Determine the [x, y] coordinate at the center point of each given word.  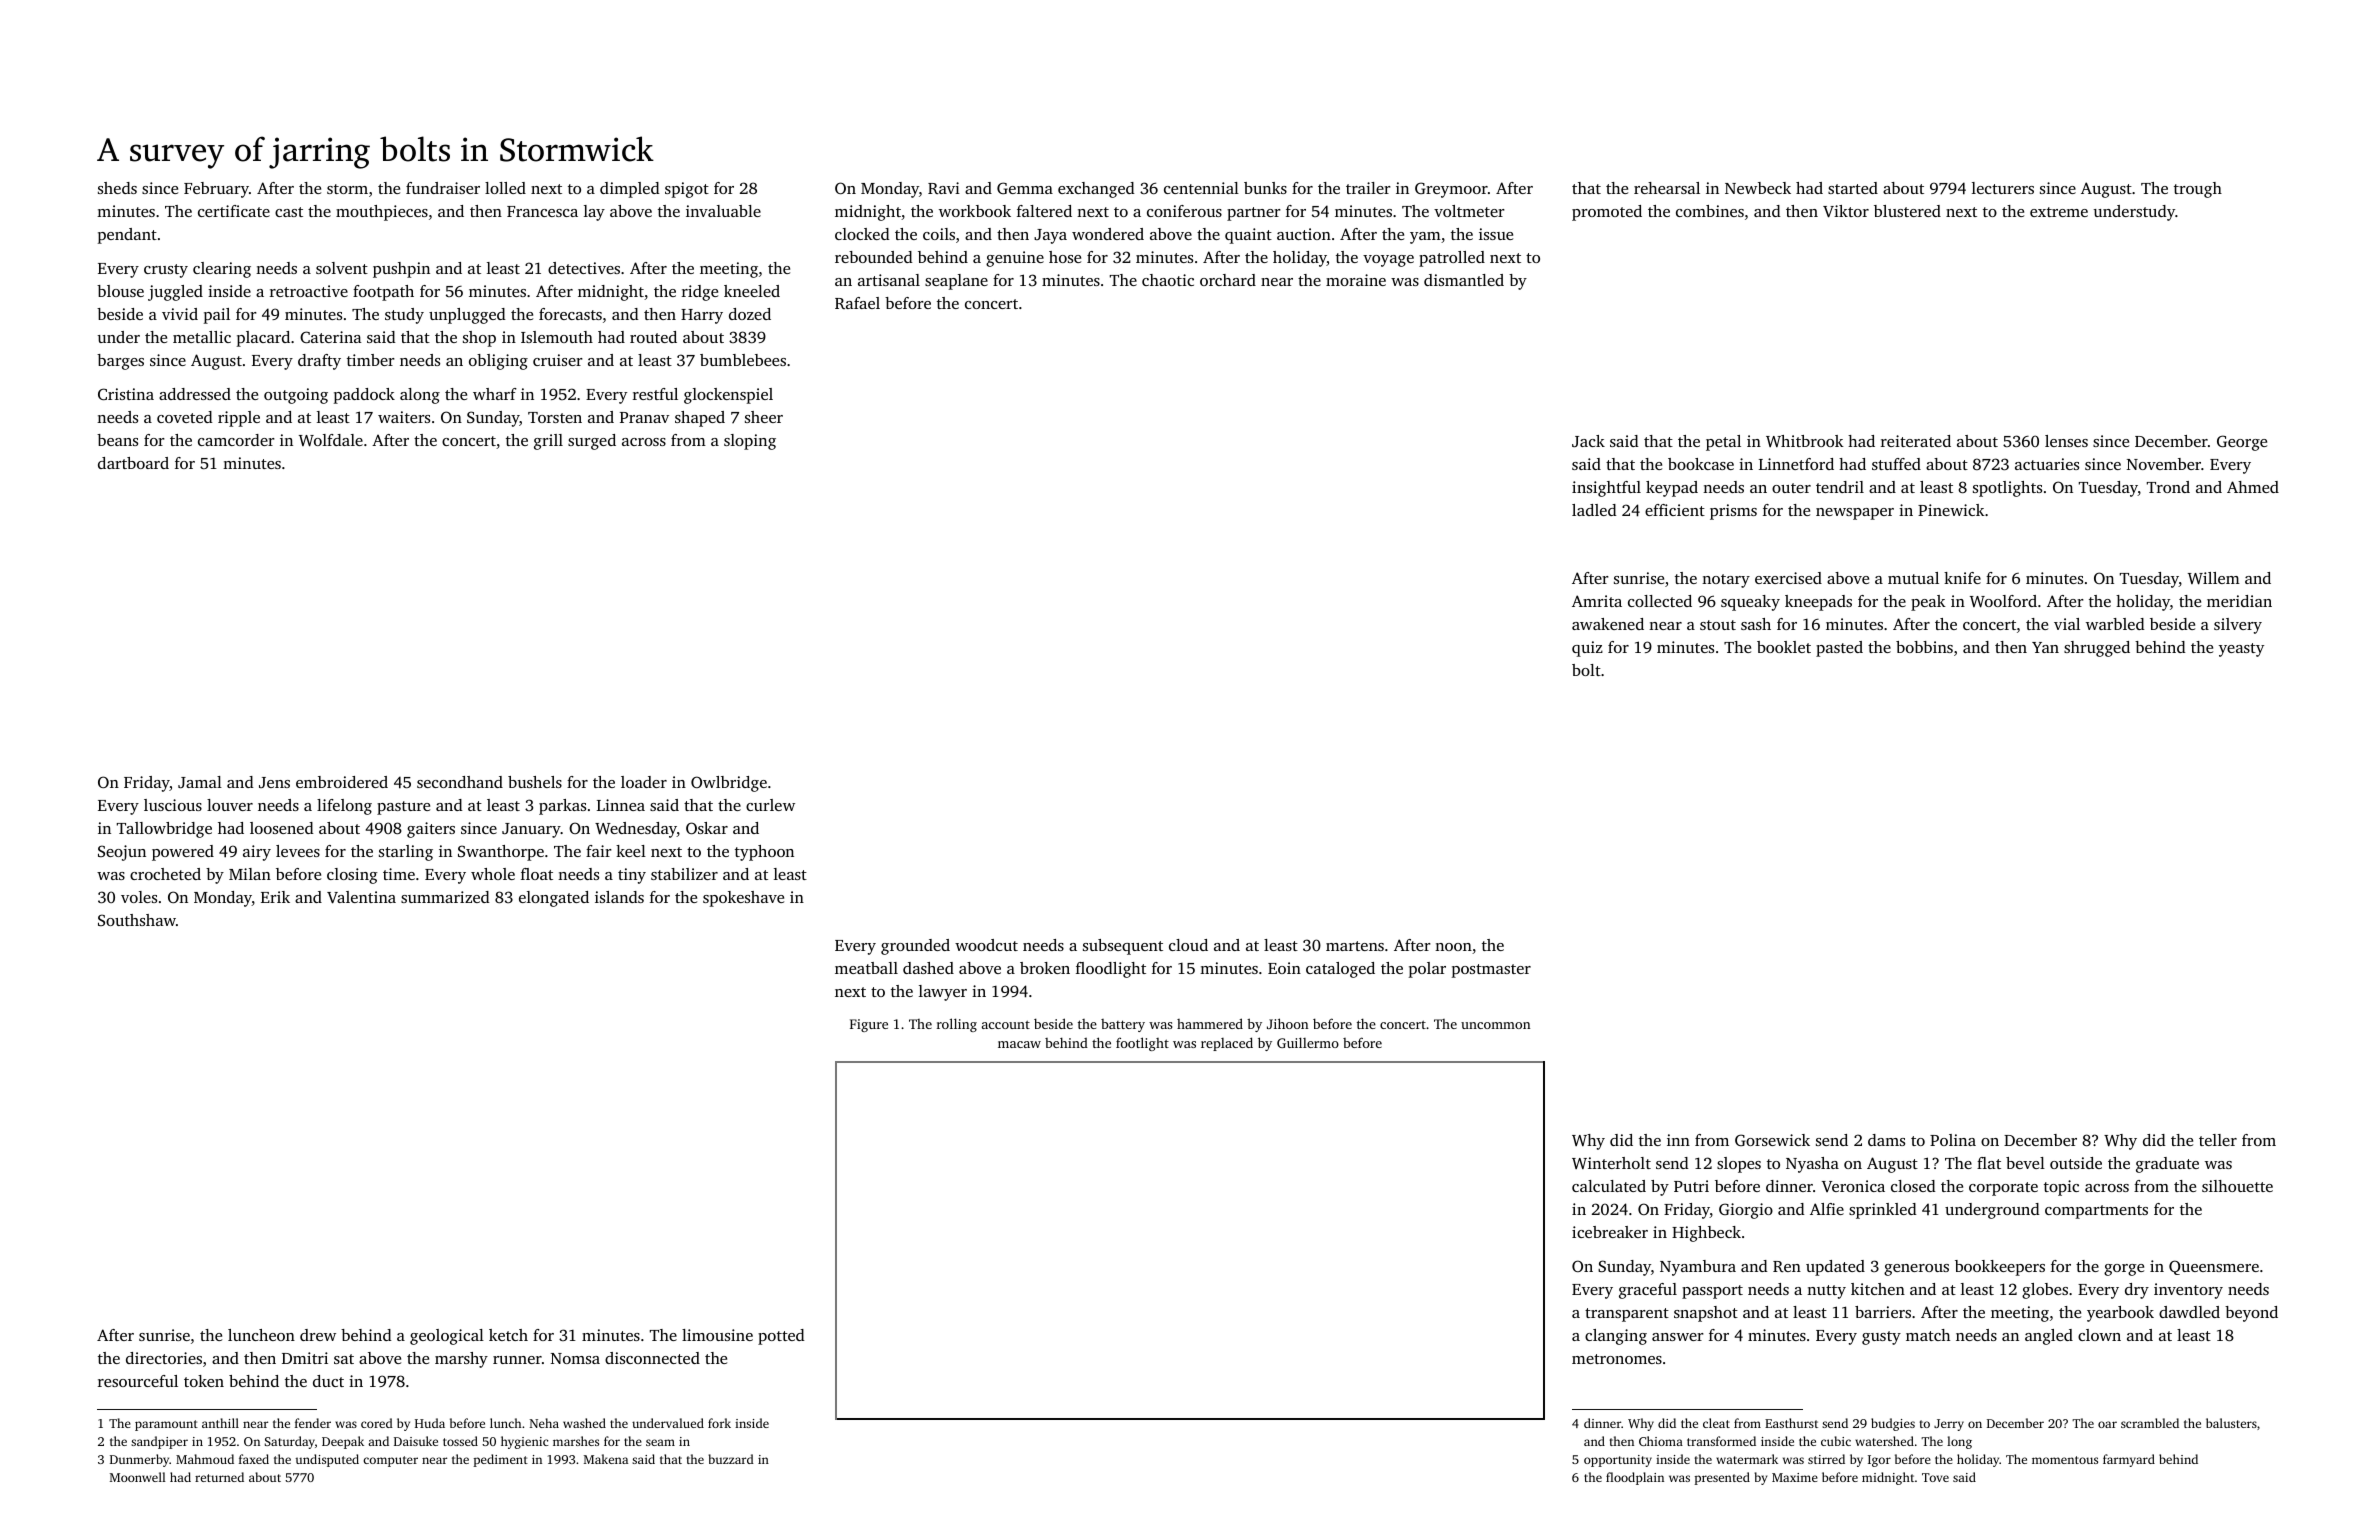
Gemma [1025, 188]
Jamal [200, 782]
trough [2198, 190]
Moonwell [138, 1477]
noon [1453, 947]
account [1006, 1024]
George [2242, 443]
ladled [1594, 510]
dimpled [630, 190]
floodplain [1635, 1478]
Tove [1935, 1477]
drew [318, 1335]
